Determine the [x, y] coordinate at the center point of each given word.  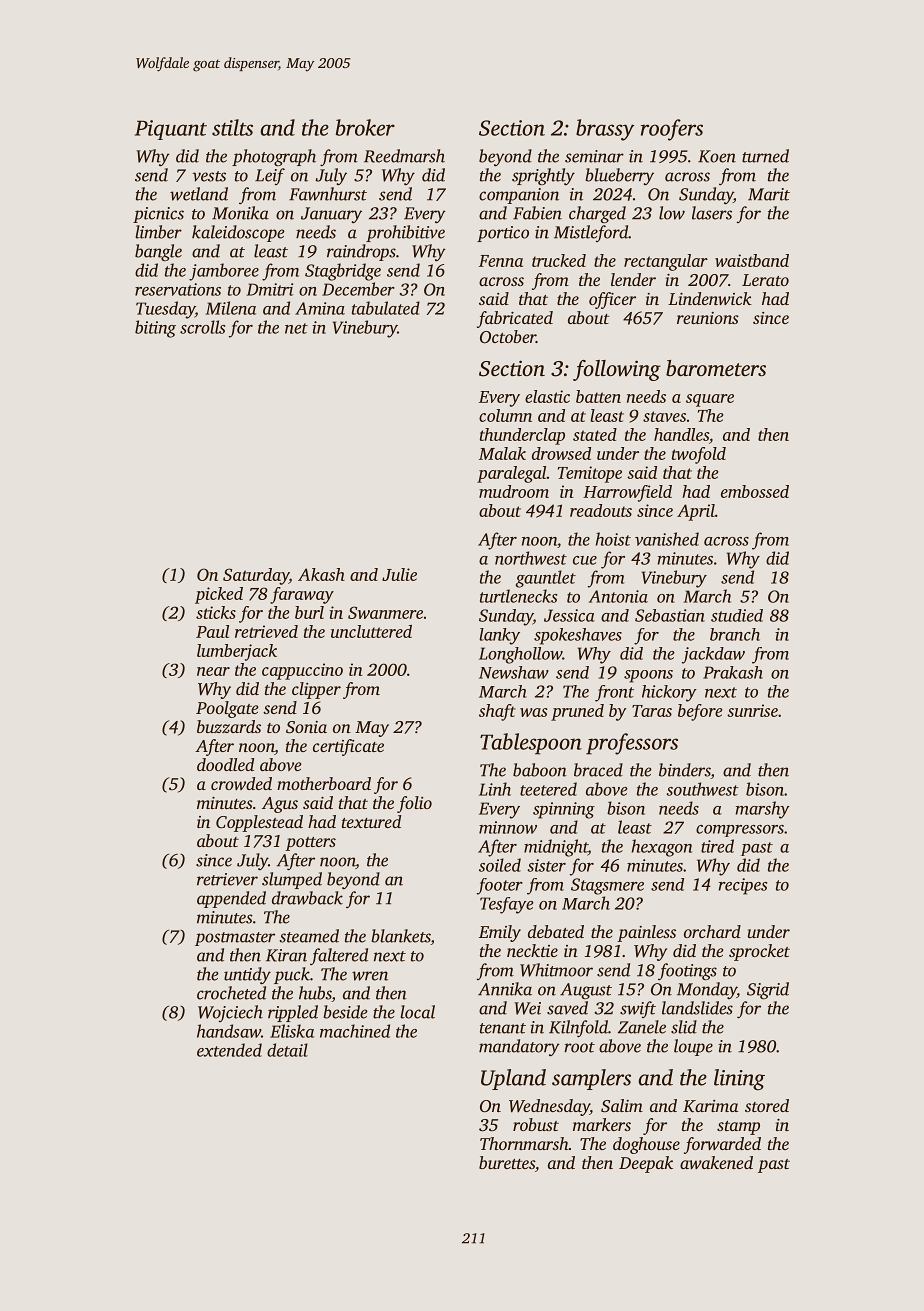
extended [229, 1050]
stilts [232, 127]
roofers [672, 130]
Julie [399, 574]
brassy [605, 130]
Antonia [618, 596]
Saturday [256, 576]
